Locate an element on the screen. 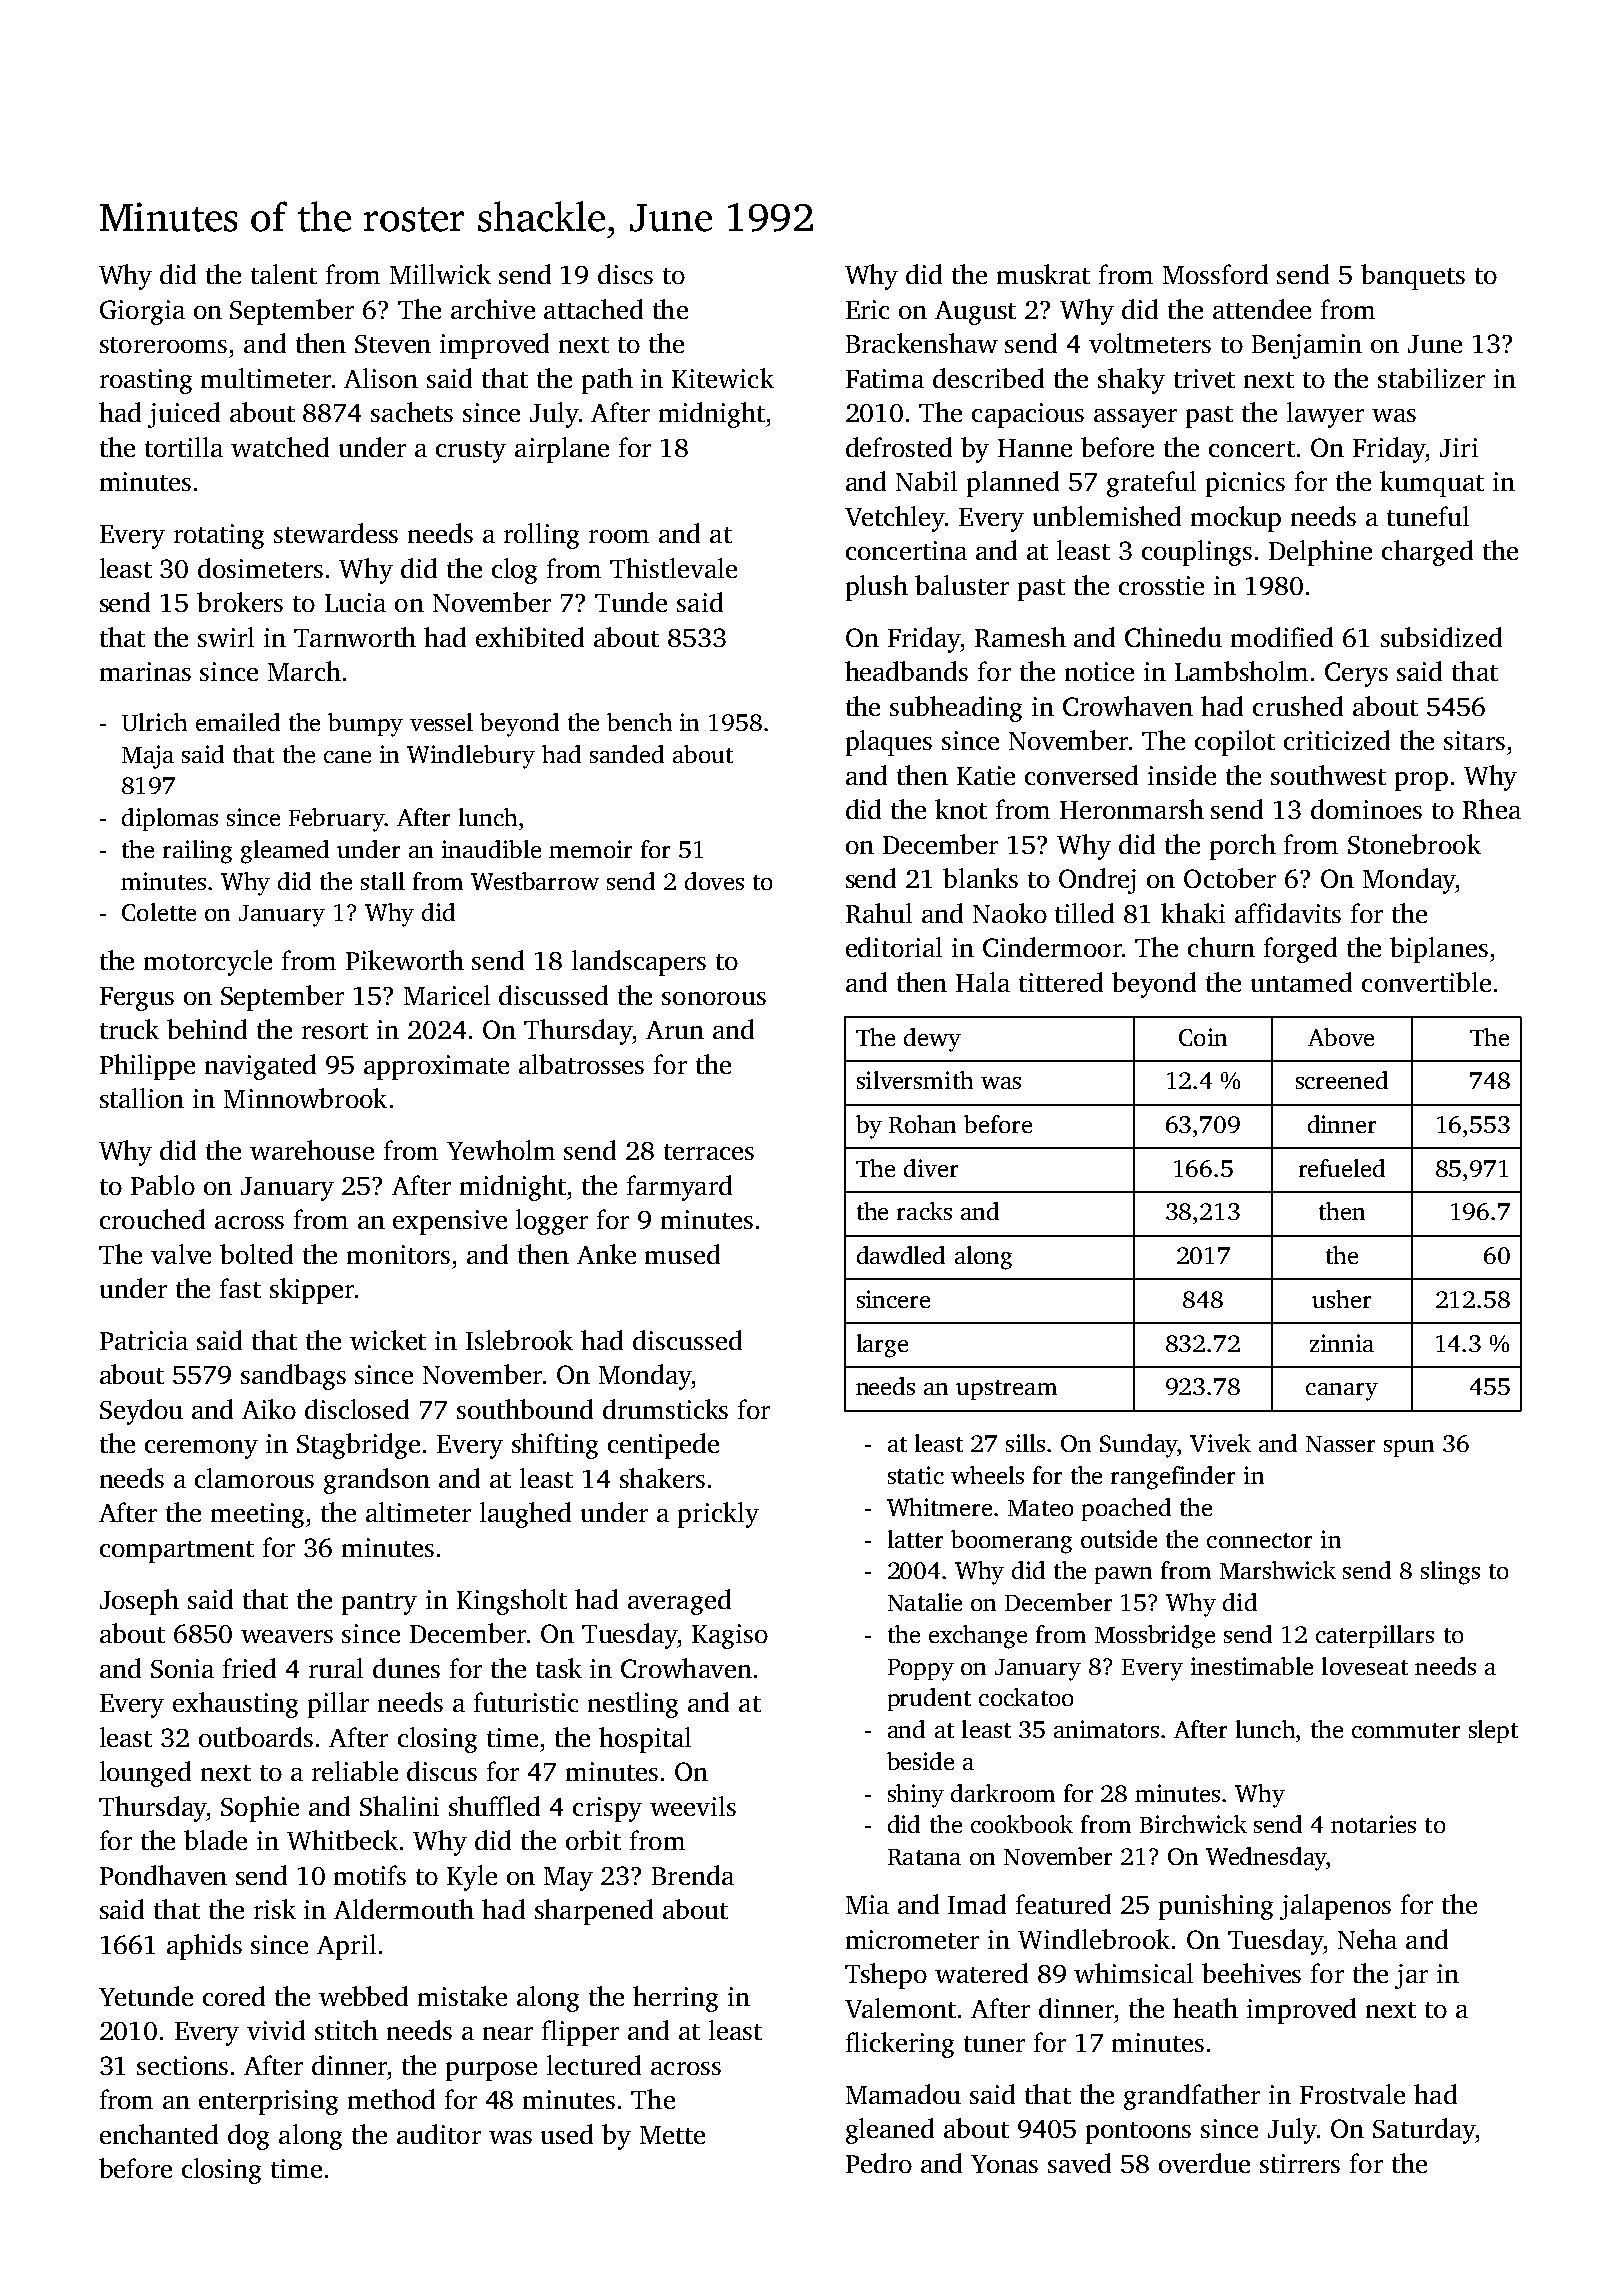 The image size is (1620, 2292). Millwick is located at coordinates (440, 274).
